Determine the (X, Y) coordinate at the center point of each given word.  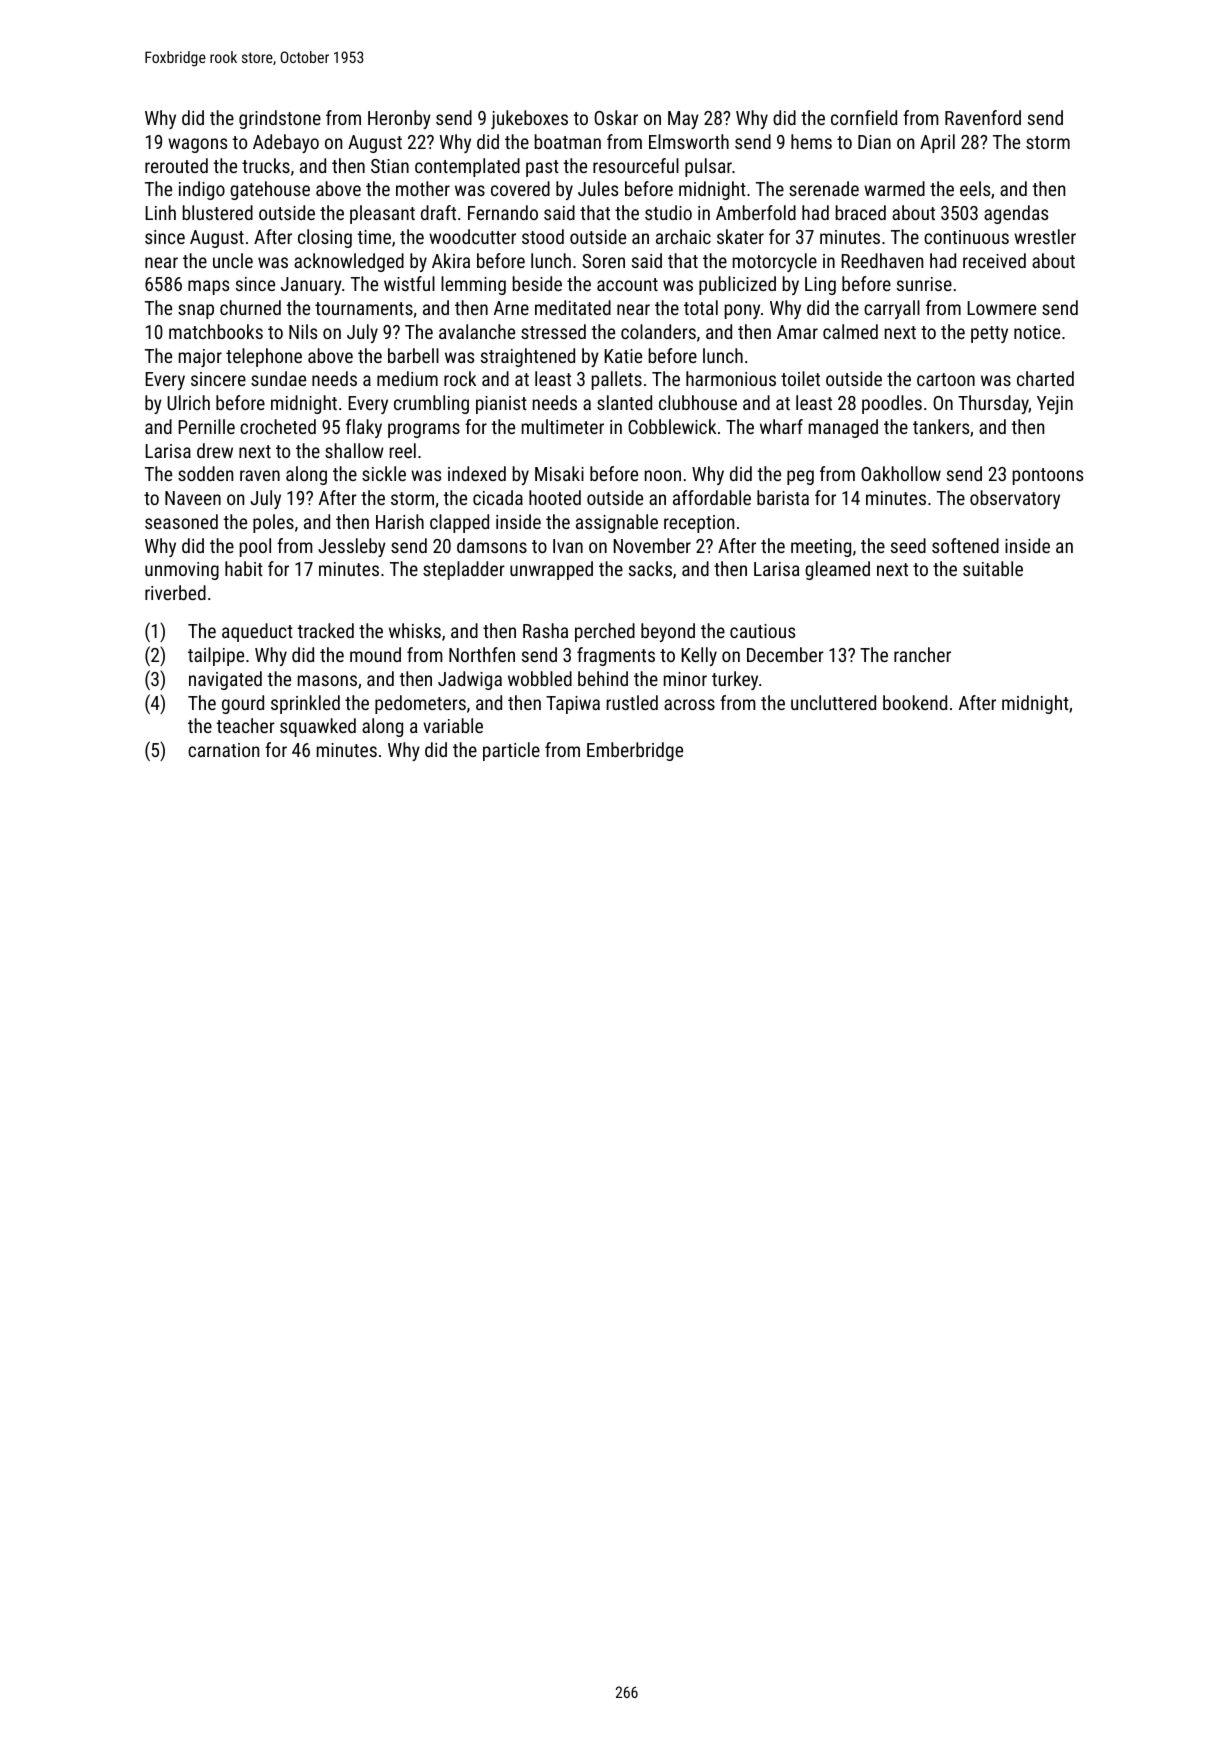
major (200, 358)
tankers (941, 426)
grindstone (280, 119)
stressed (553, 331)
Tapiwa (573, 705)
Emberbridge (635, 751)
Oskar (616, 117)
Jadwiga (470, 680)
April (937, 143)
